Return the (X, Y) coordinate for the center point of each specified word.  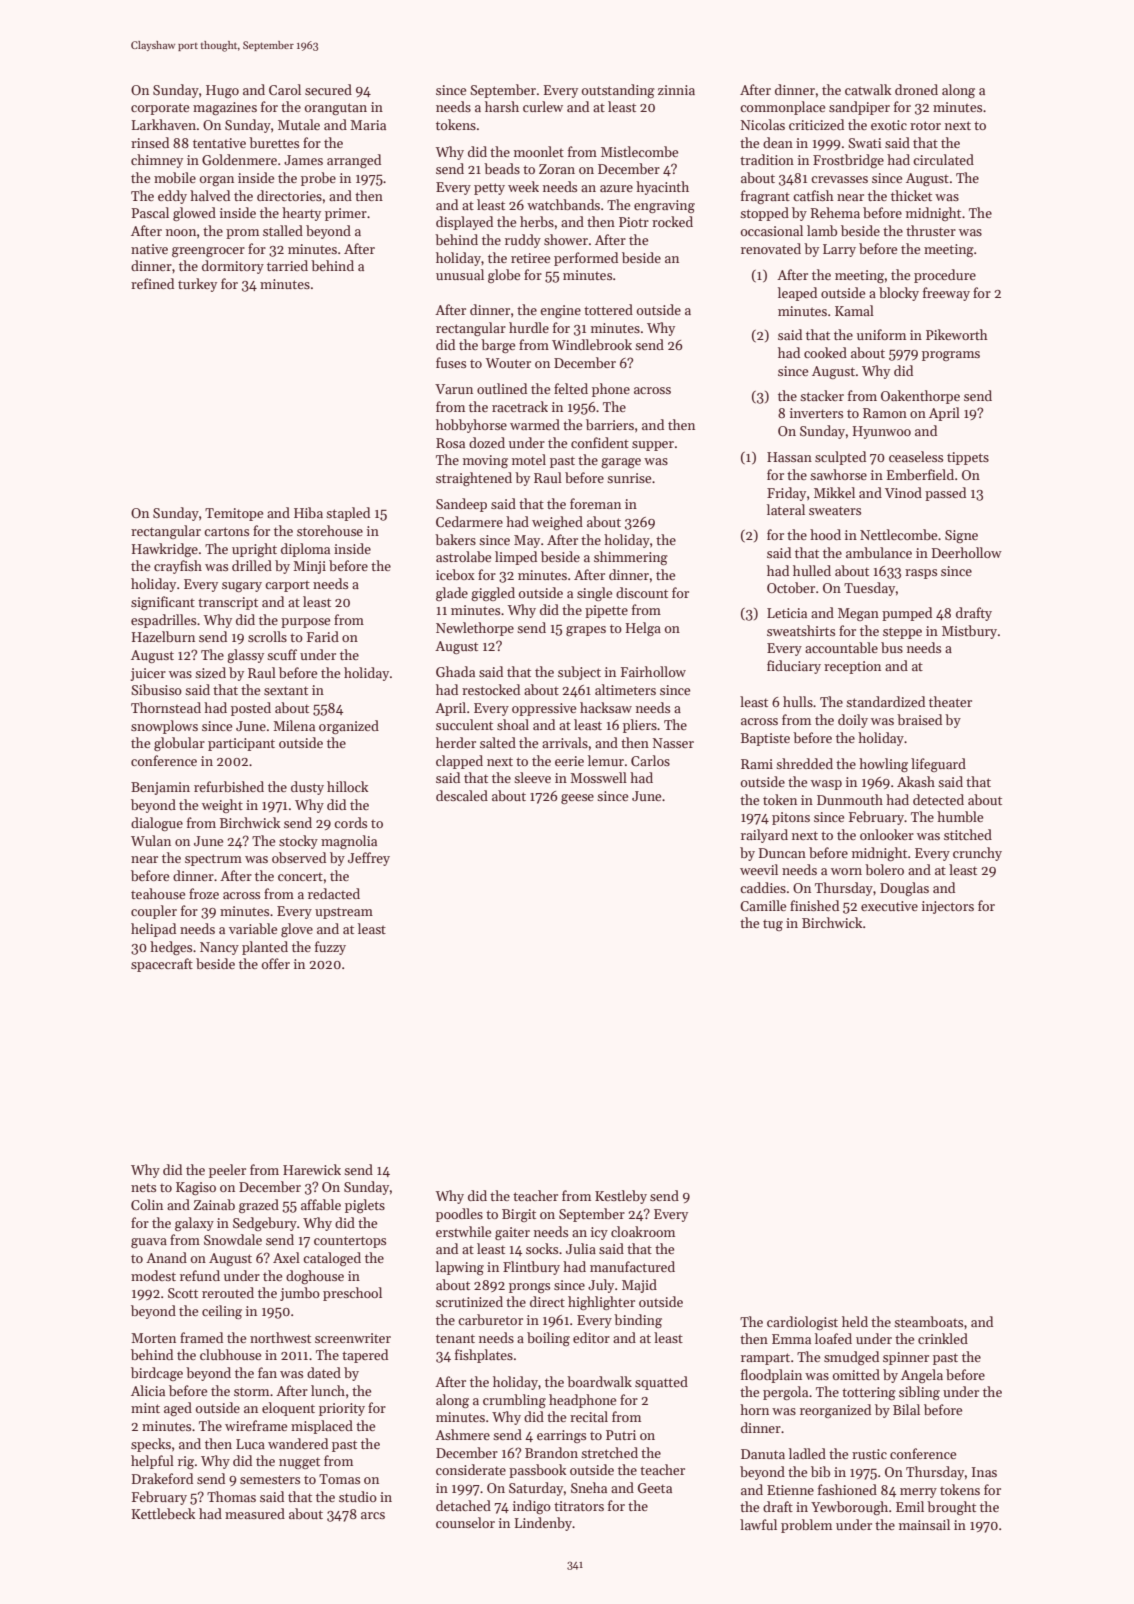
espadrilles (163, 621)
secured (328, 89)
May (527, 541)
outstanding (618, 91)
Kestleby (621, 1197)
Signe (961, 536)
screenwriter (353, 1338)
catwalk (868, 89)
